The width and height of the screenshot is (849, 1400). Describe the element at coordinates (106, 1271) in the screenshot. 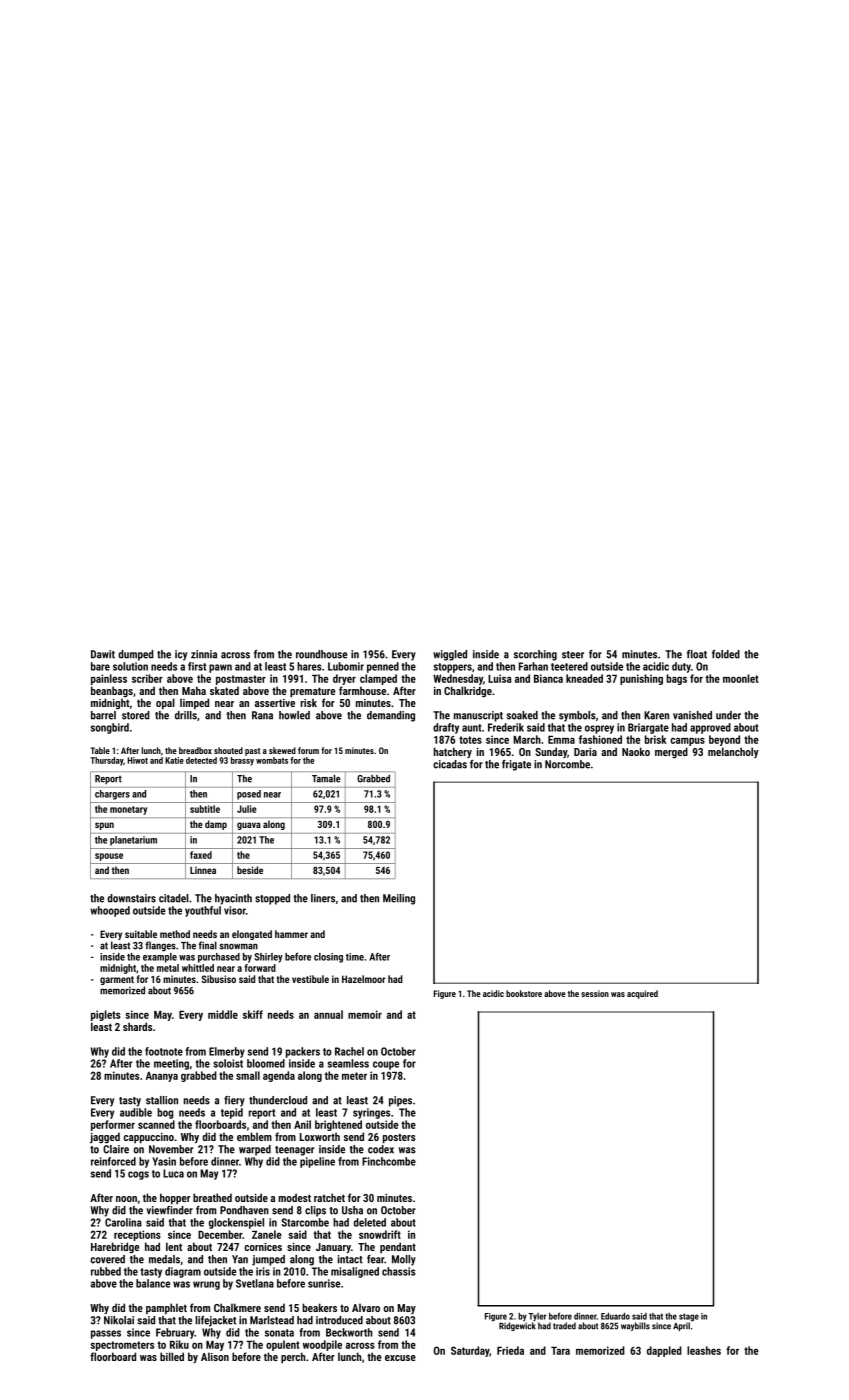

I see `rubbed` at that location.
